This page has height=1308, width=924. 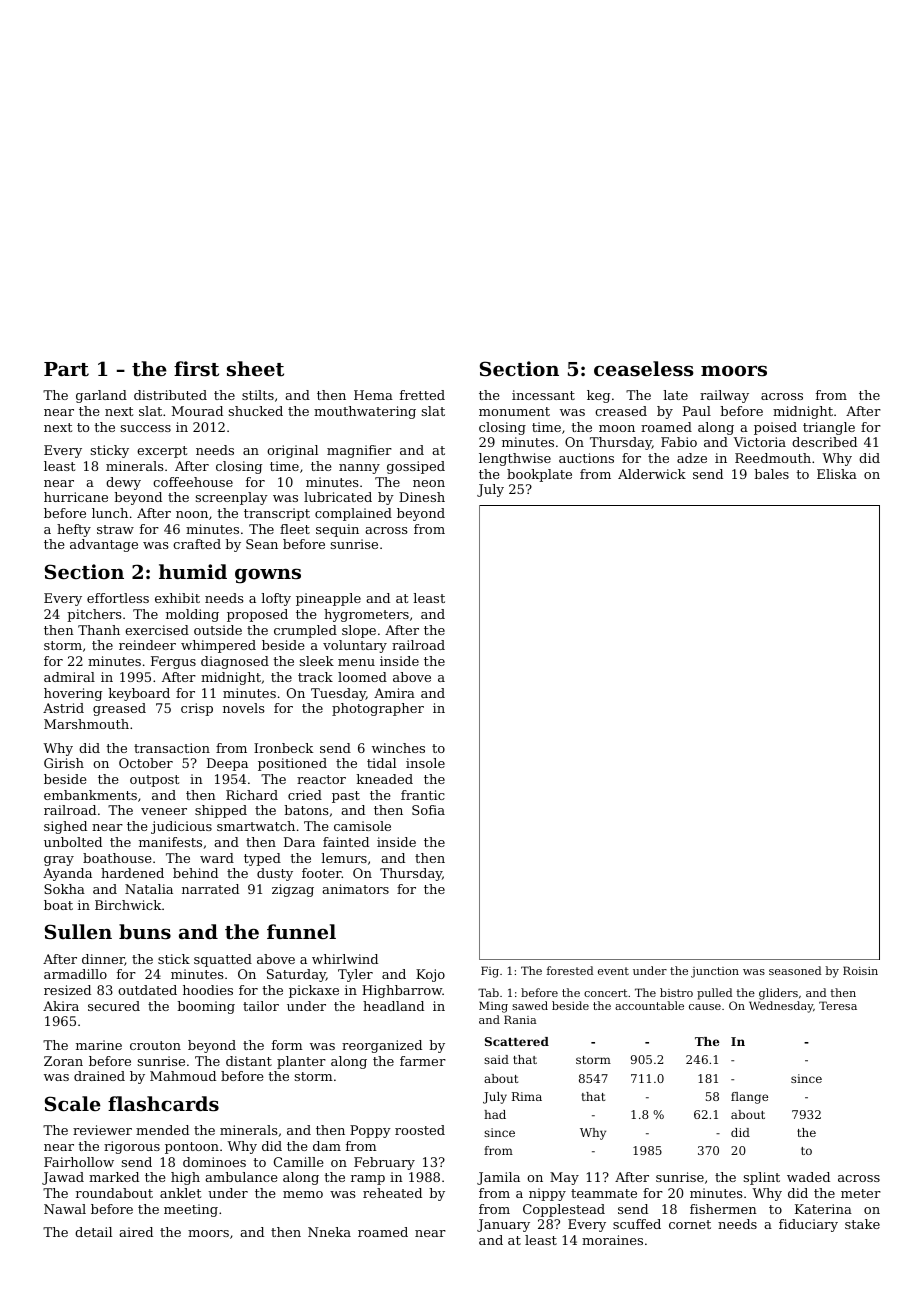 I want to click on shipped, so click(x=221, y=811).
